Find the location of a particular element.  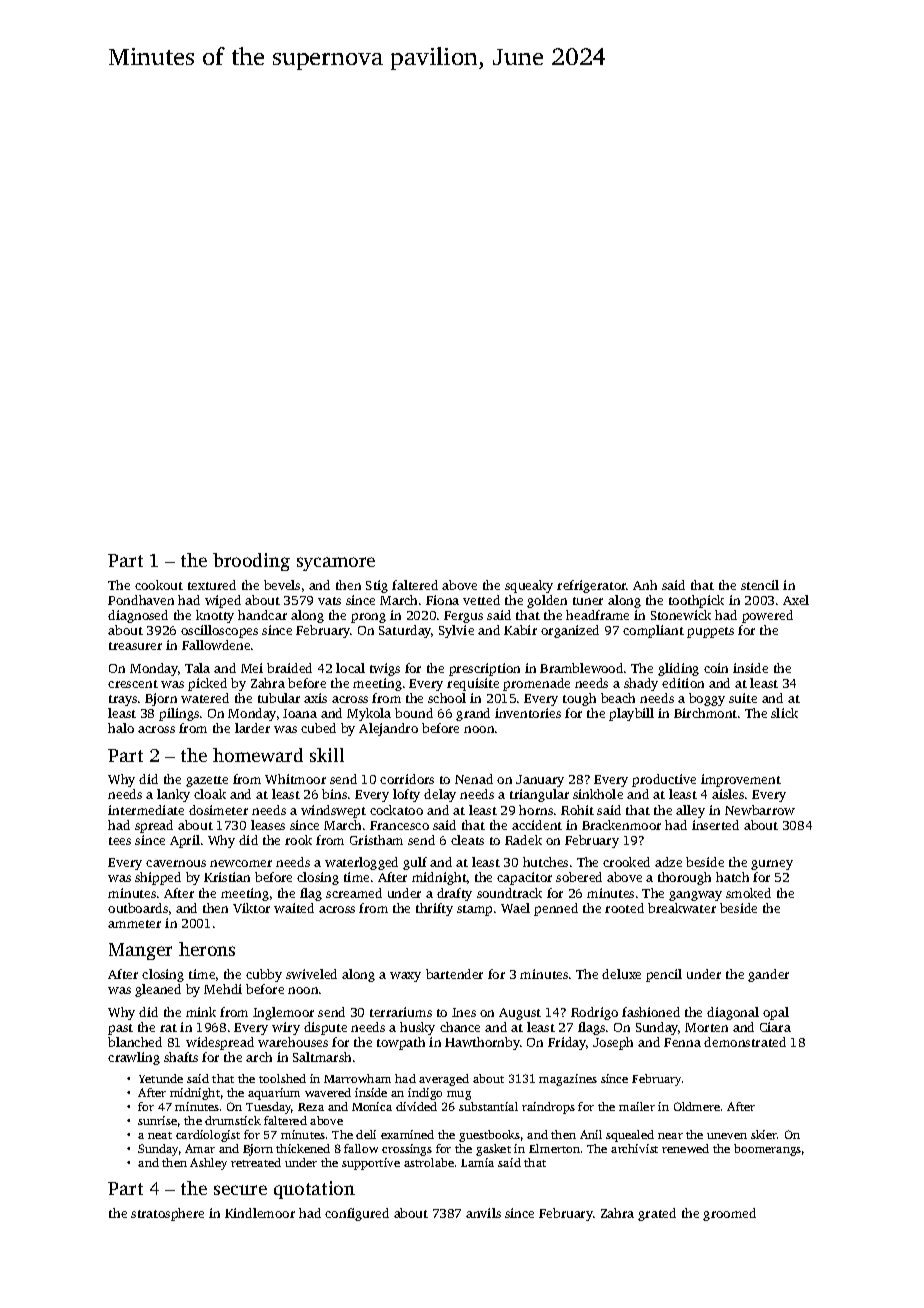

divided is located at coordinates (416, 1106).
